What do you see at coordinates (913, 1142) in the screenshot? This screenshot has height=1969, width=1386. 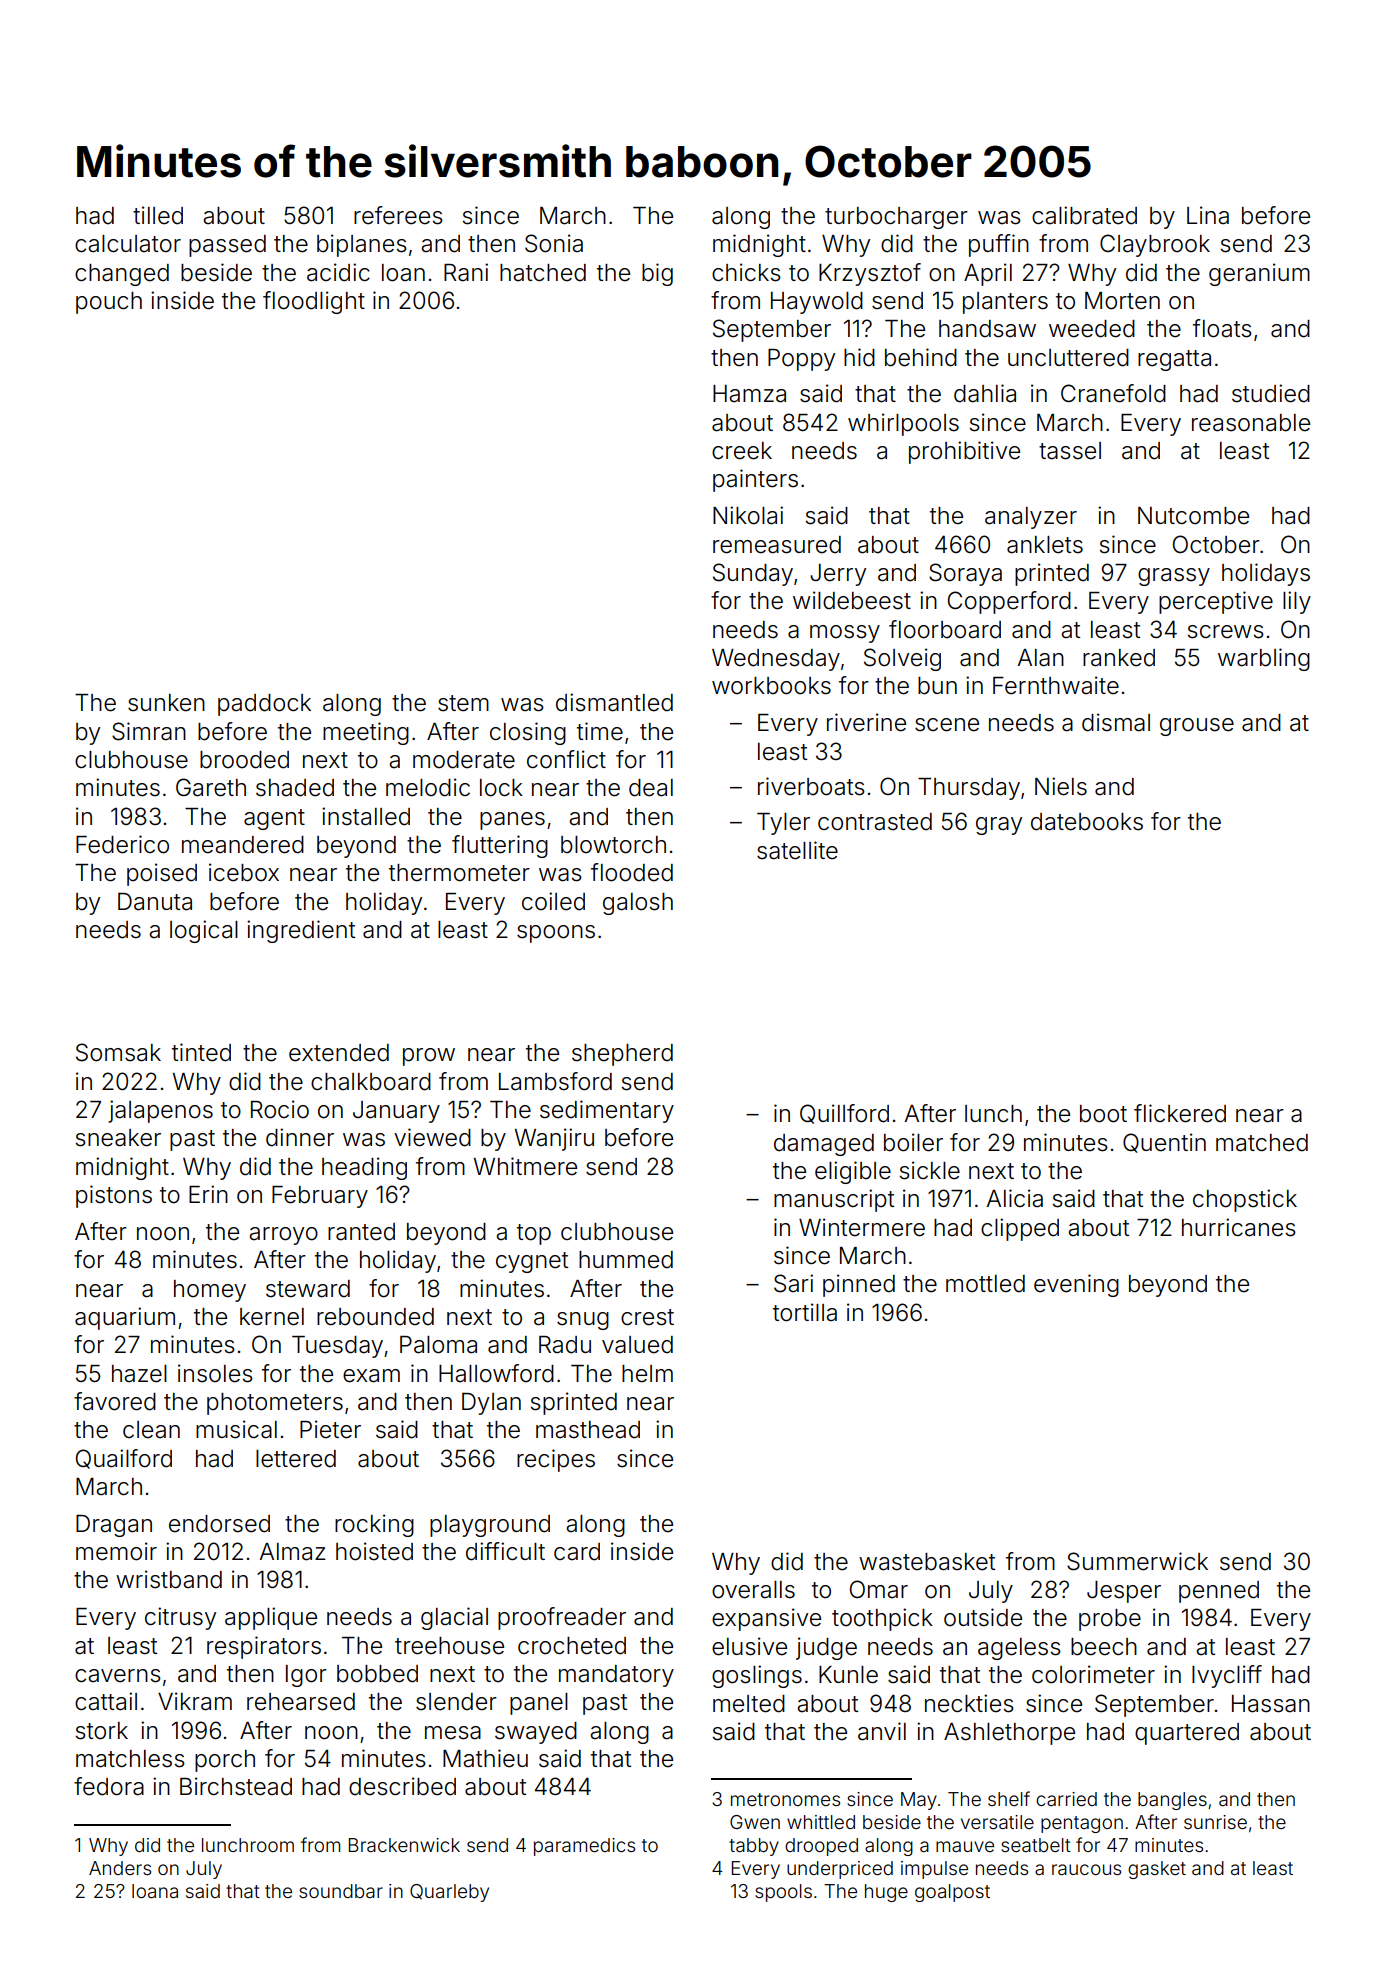 I see `boiler` at bounding box center [913, 1142].
